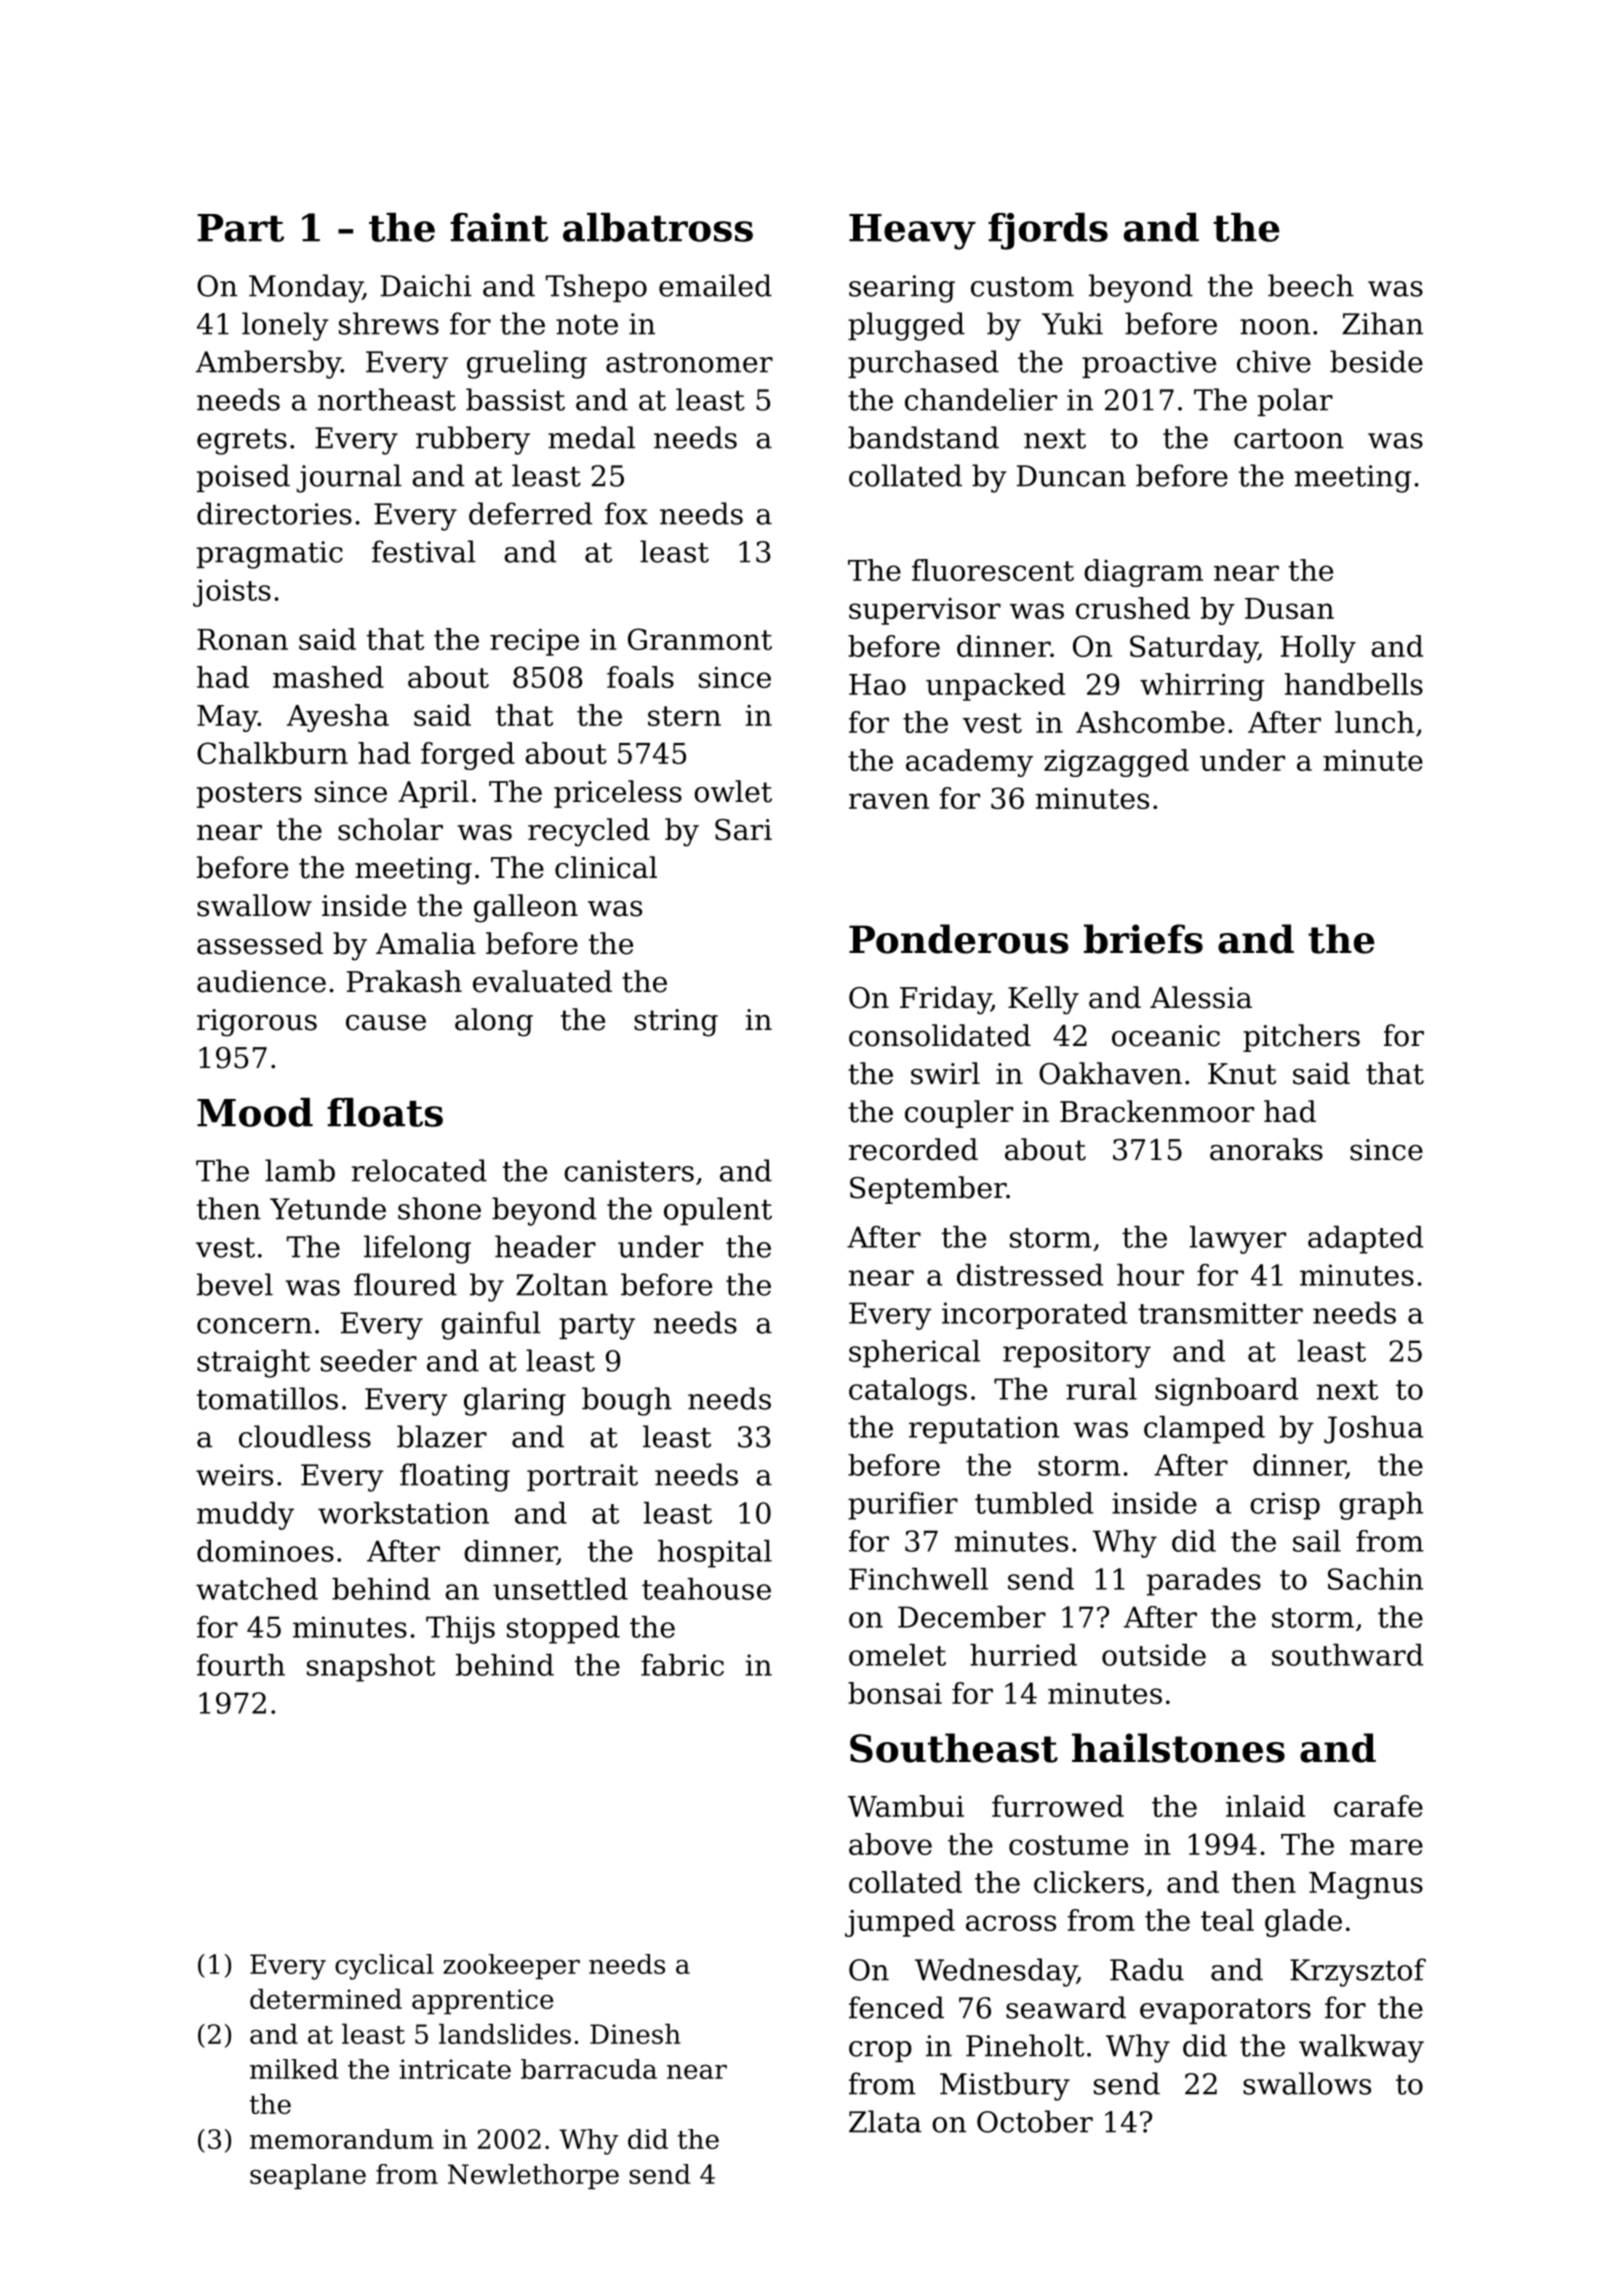 This document has width=1620, height=2292. What do you see at coordinates (1150, 722) in the document?
I see `Ashcombe` at bounding box center [1150, 722].
